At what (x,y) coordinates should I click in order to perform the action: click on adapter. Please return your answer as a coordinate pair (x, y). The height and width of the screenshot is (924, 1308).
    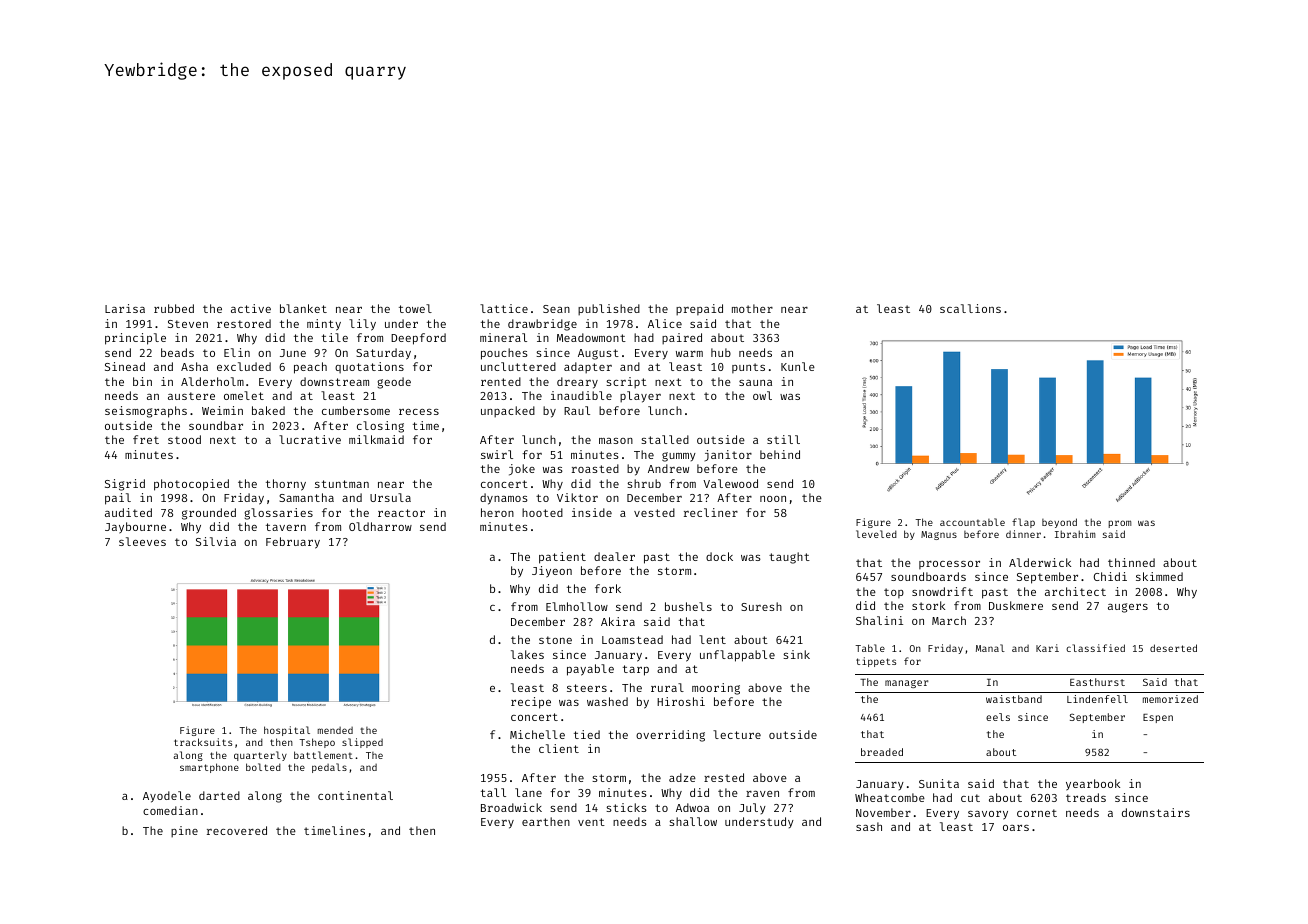
    Looking at the image, I should click on (588, 367).
